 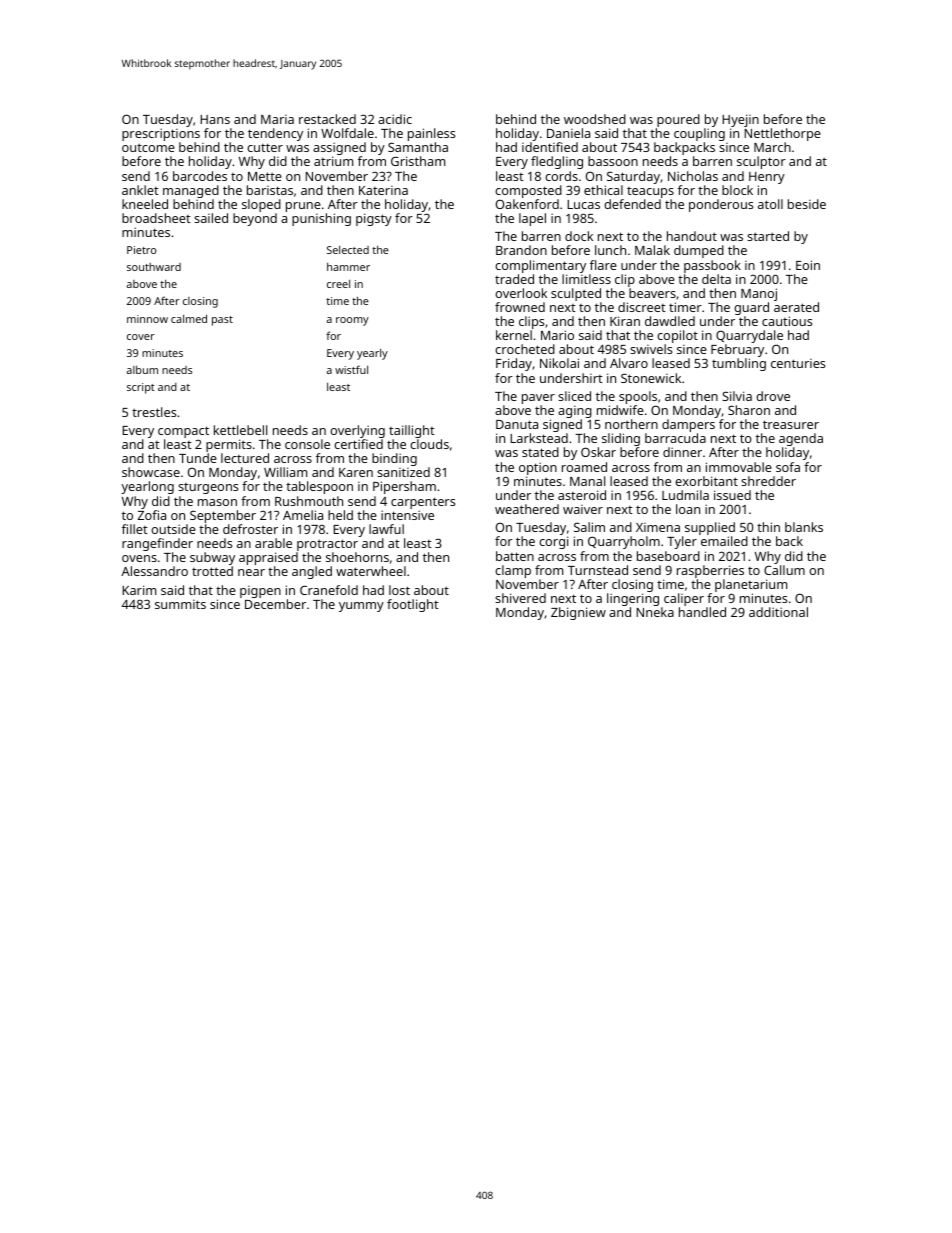 What do you see at coordinates (200, 176) in the image?
I see `barcodes` at bounding box center [200, 176].
